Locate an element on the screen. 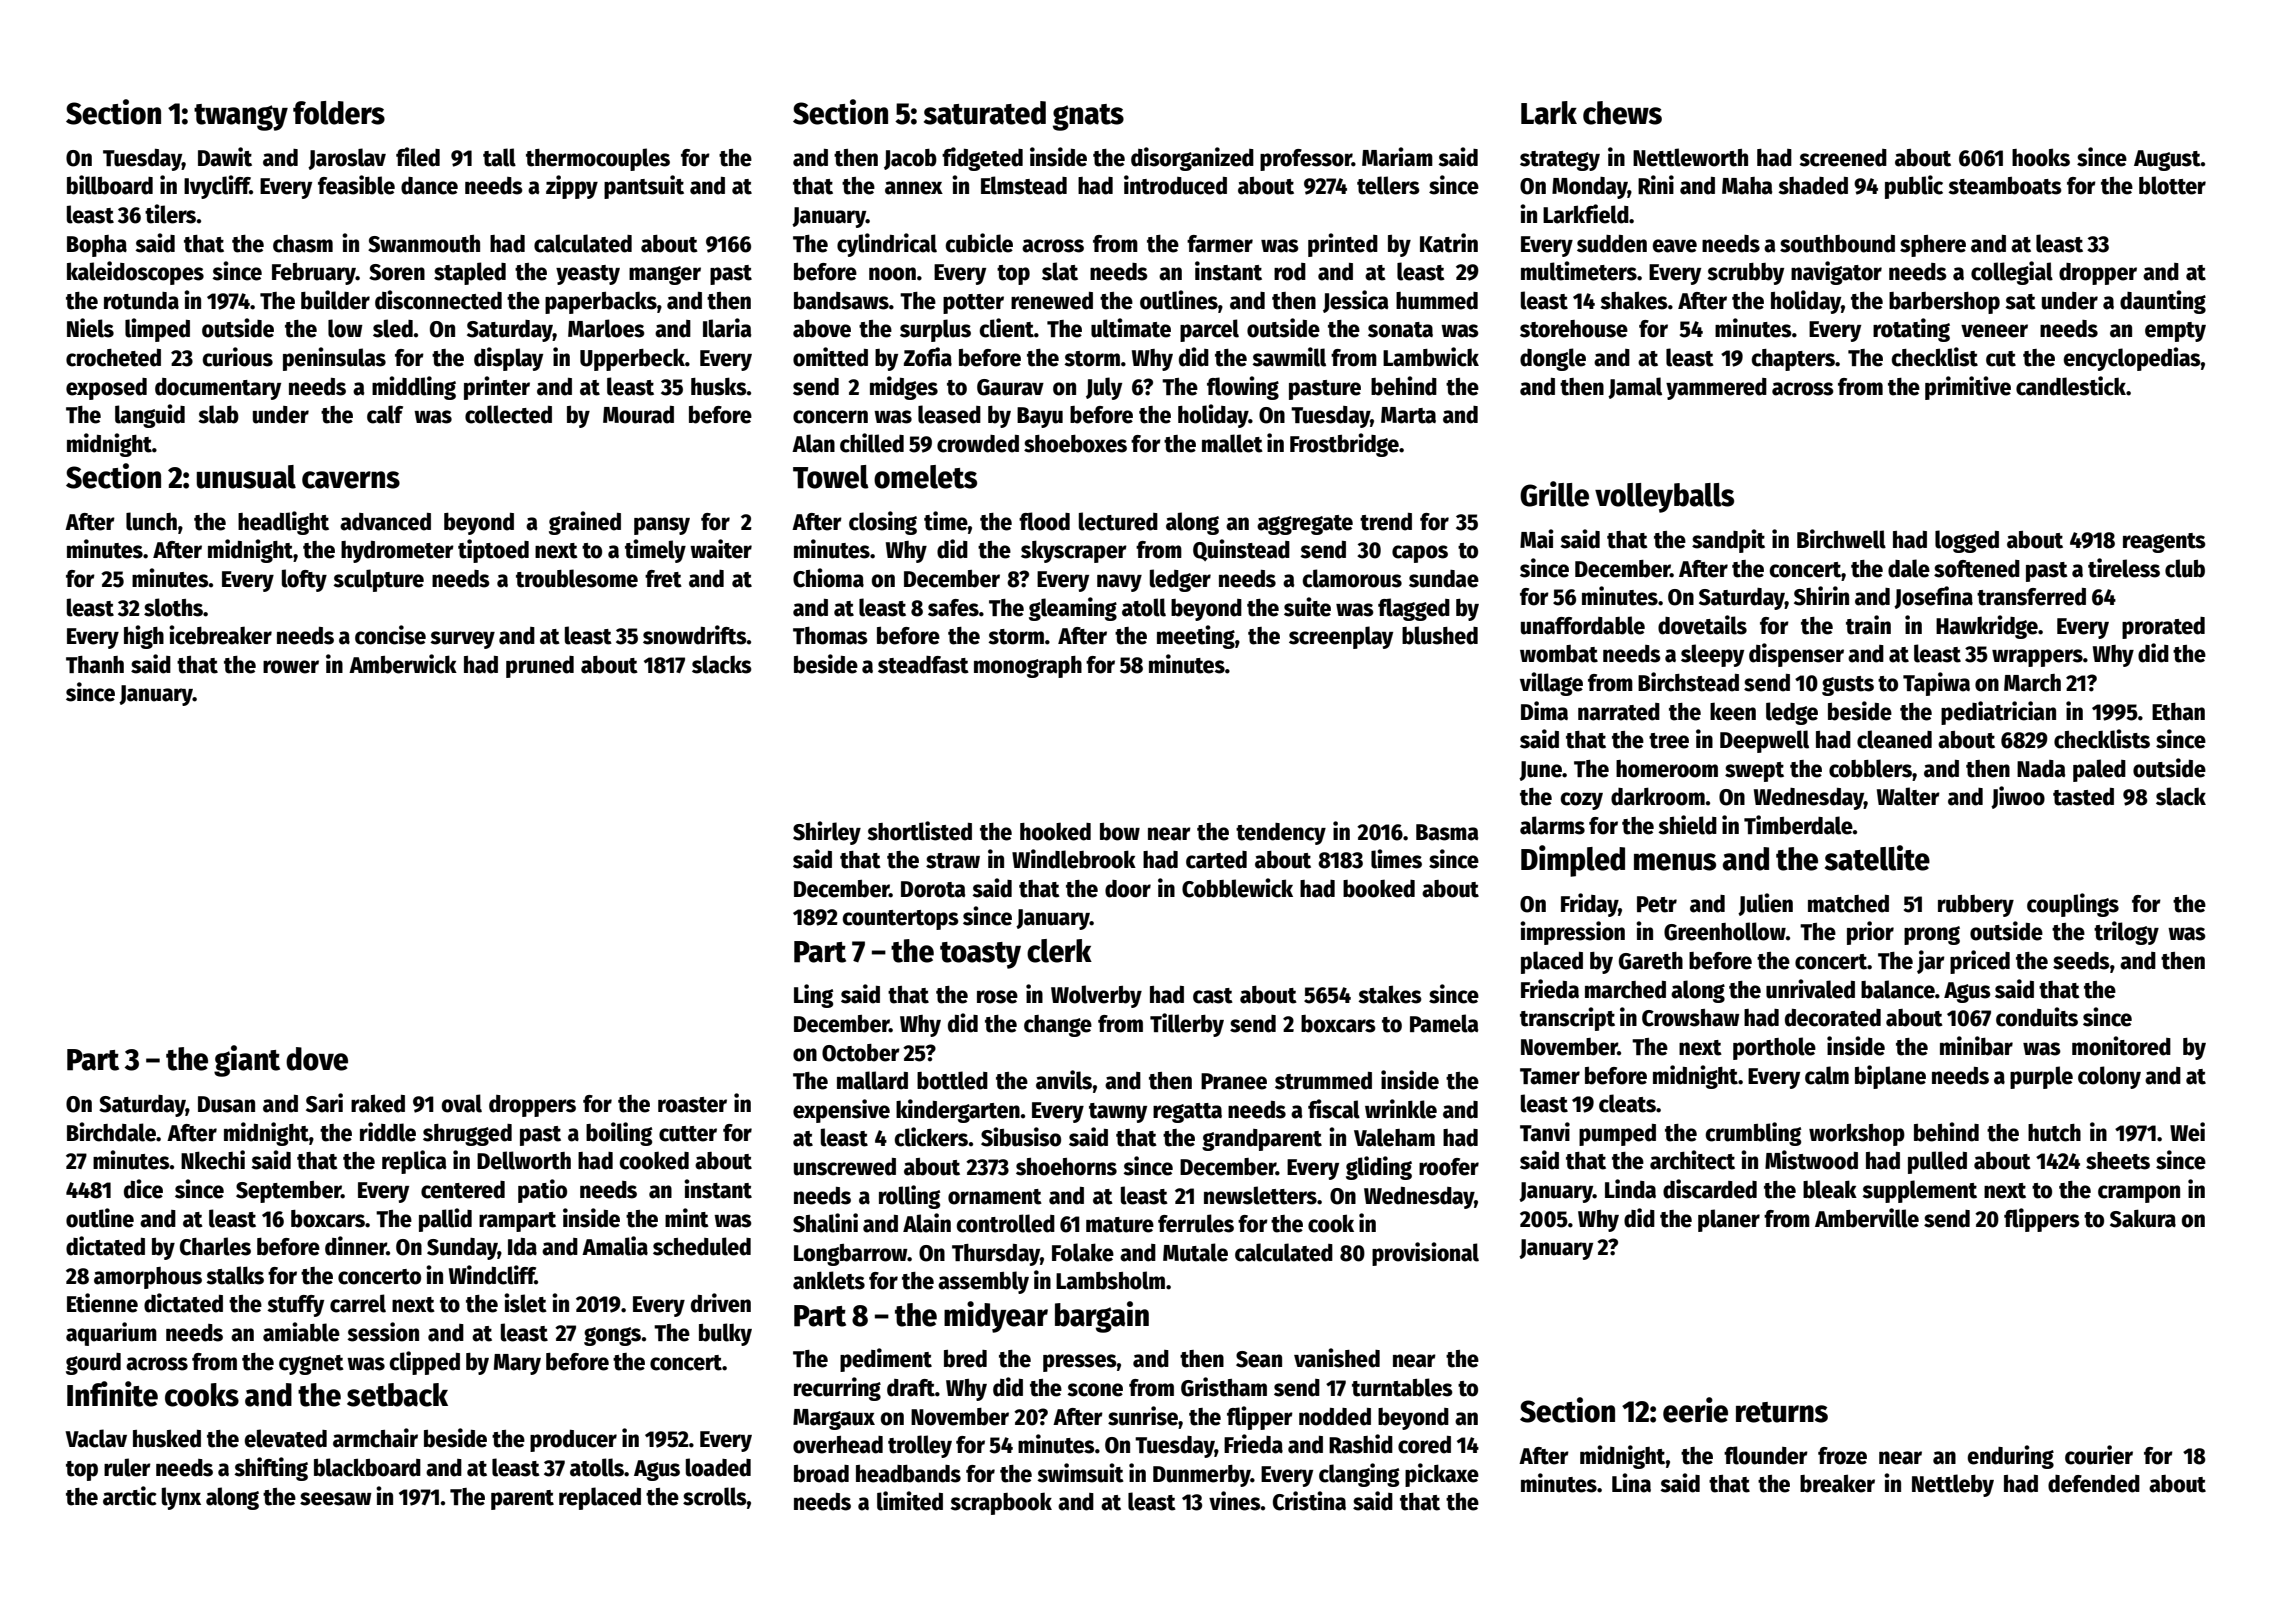 The width and height of the screenshot is (2272, 1606). aggregate is located at coordinates (1305, 525).
